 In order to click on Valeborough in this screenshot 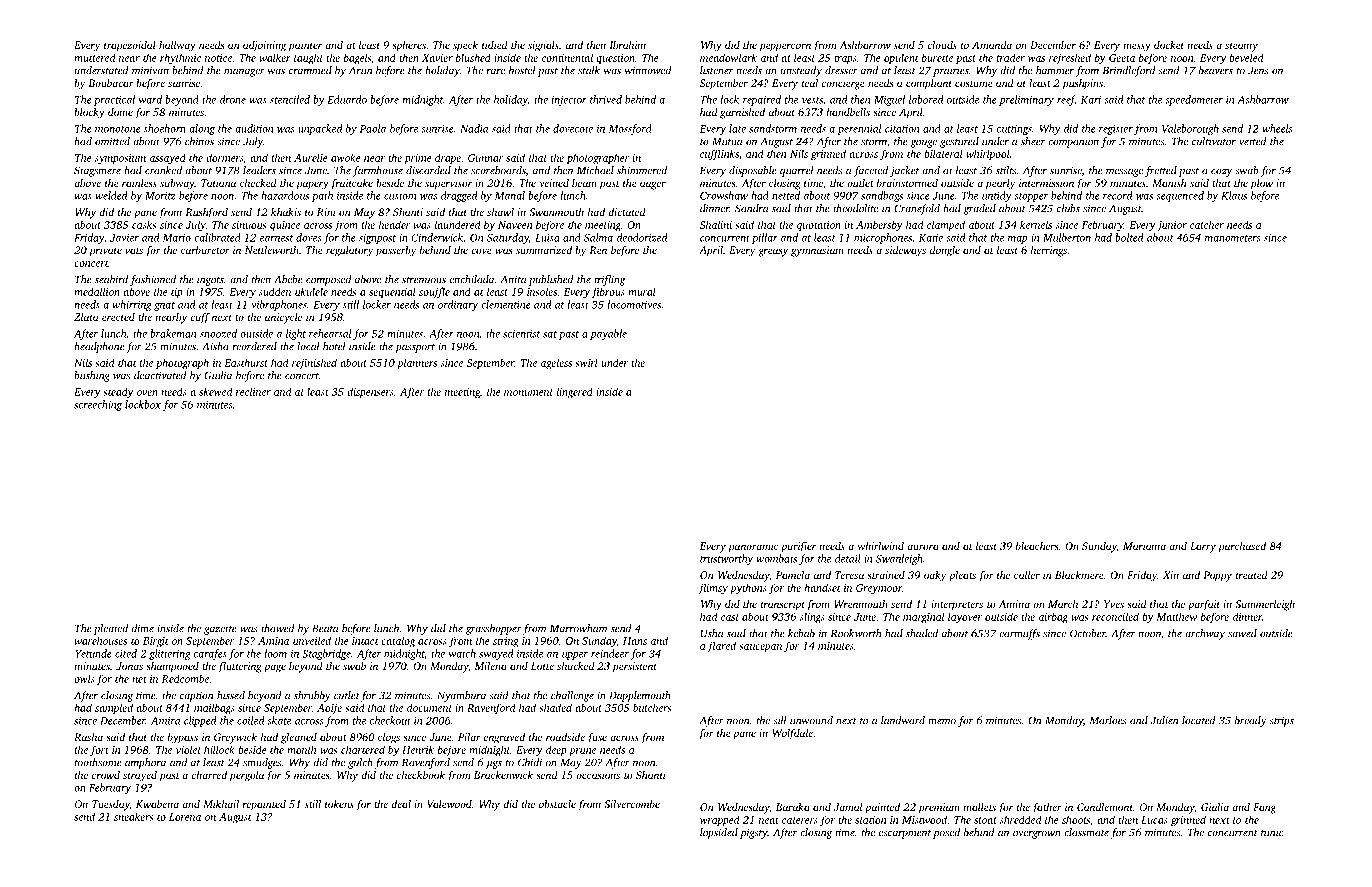, I will do `click(1190, 129)`.
